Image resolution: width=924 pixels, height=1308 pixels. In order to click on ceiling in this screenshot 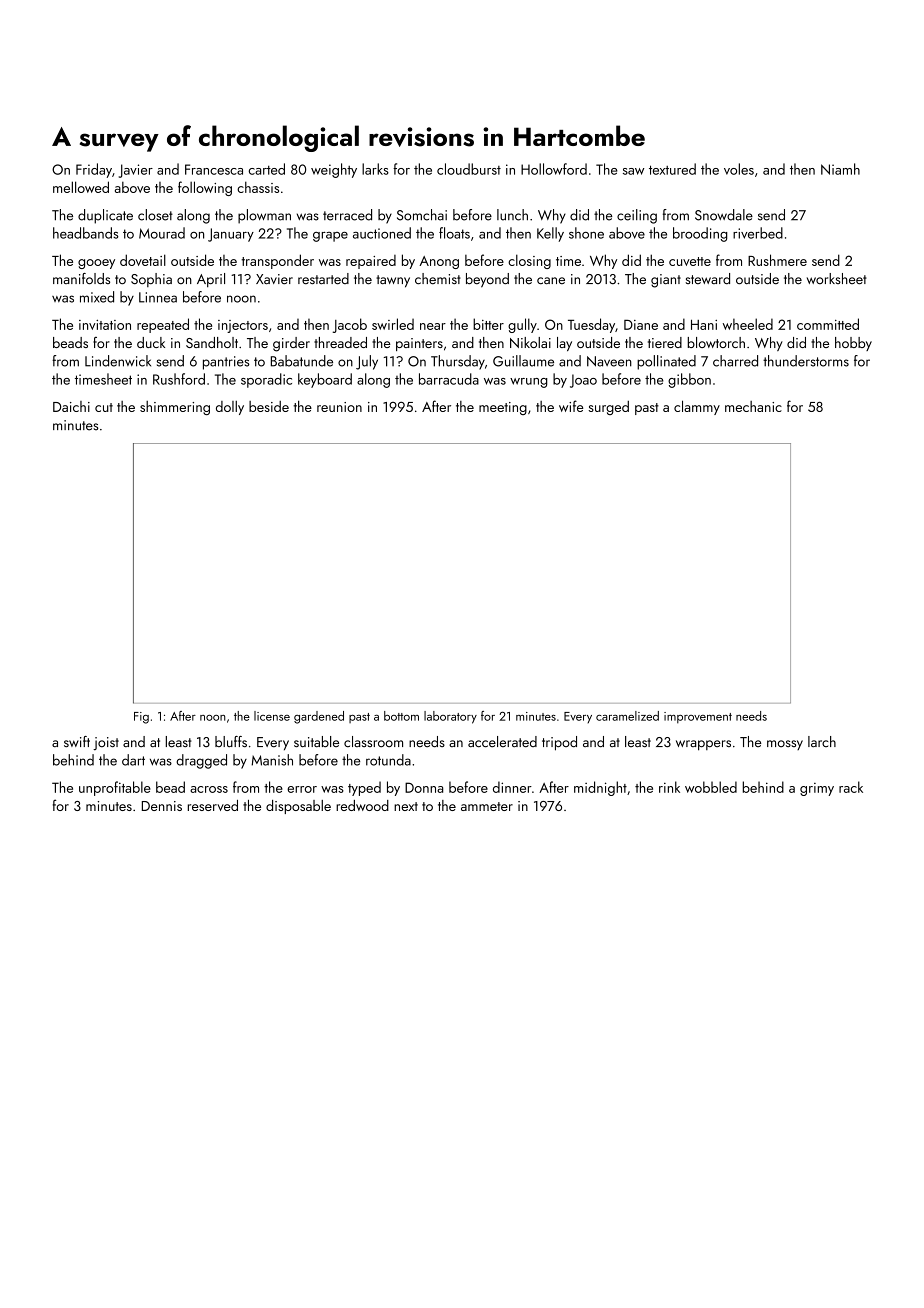, I will do `click(637, 216)`.
